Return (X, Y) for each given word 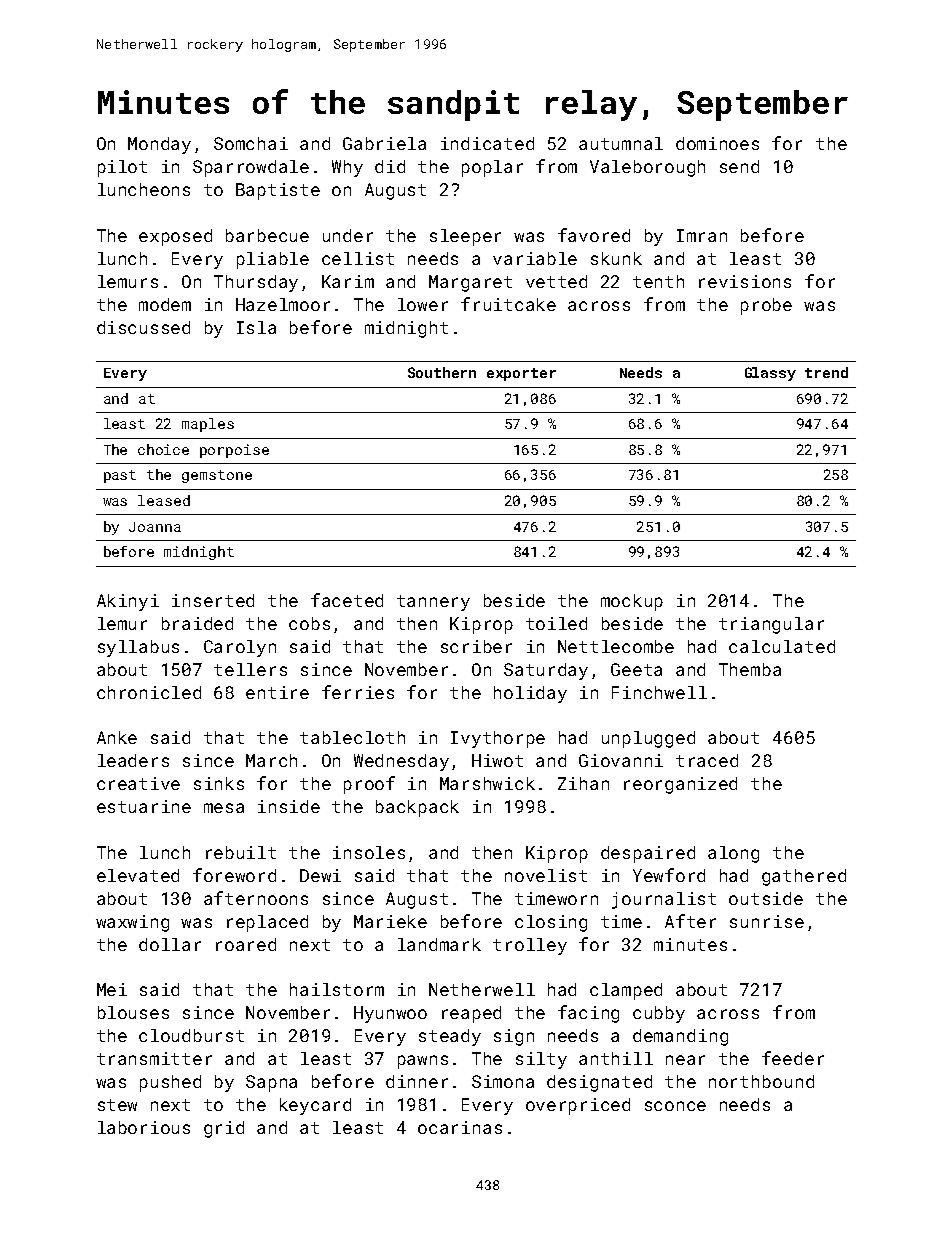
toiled (556, 623)
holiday (530, 694)
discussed (143, 327)
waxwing (132, 923)
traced (707, 760)
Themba (750, 669)
